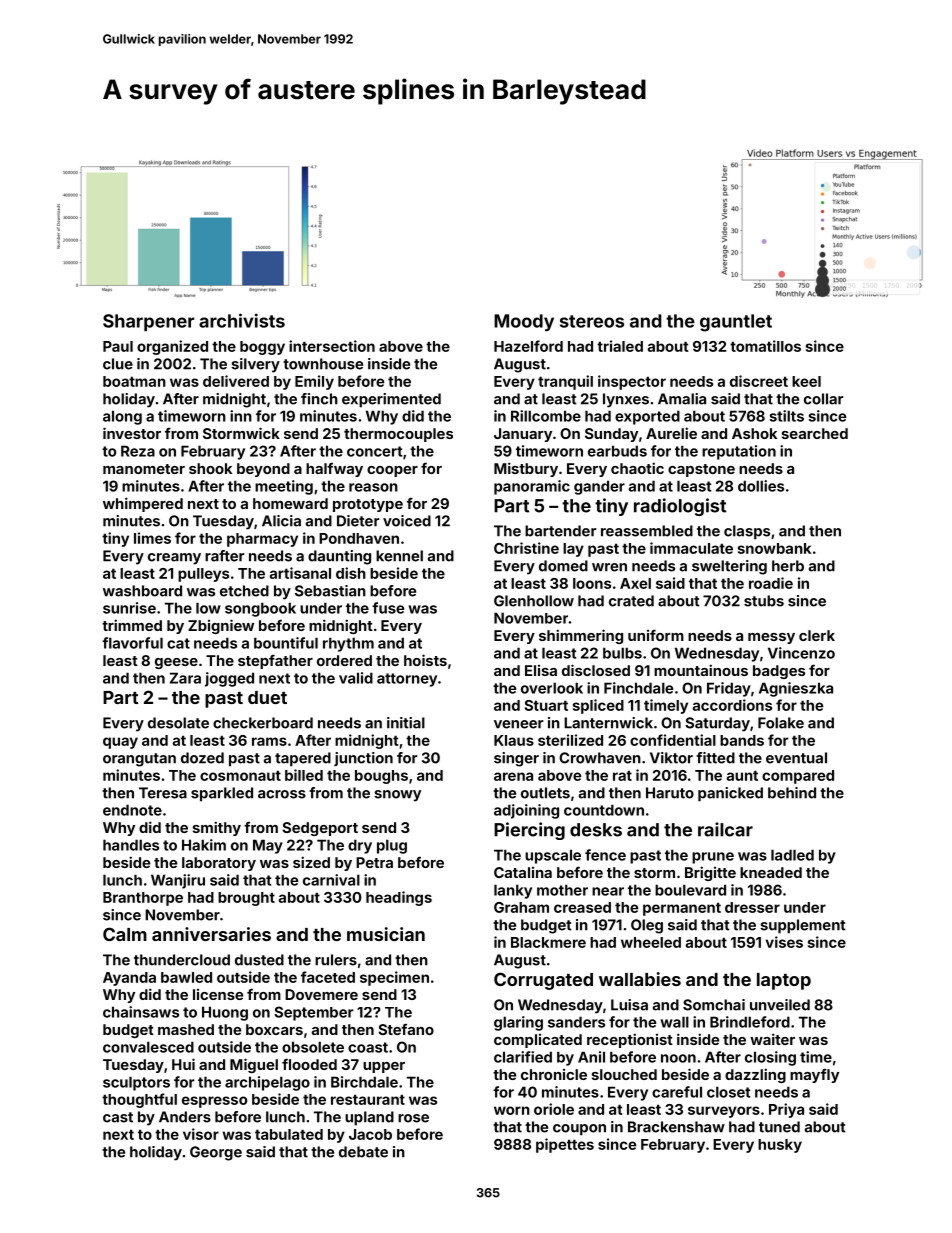 The image size is (952, 1233). Describe the element at coordinates (796, 758) in the image. I see `eventual` at that location.
